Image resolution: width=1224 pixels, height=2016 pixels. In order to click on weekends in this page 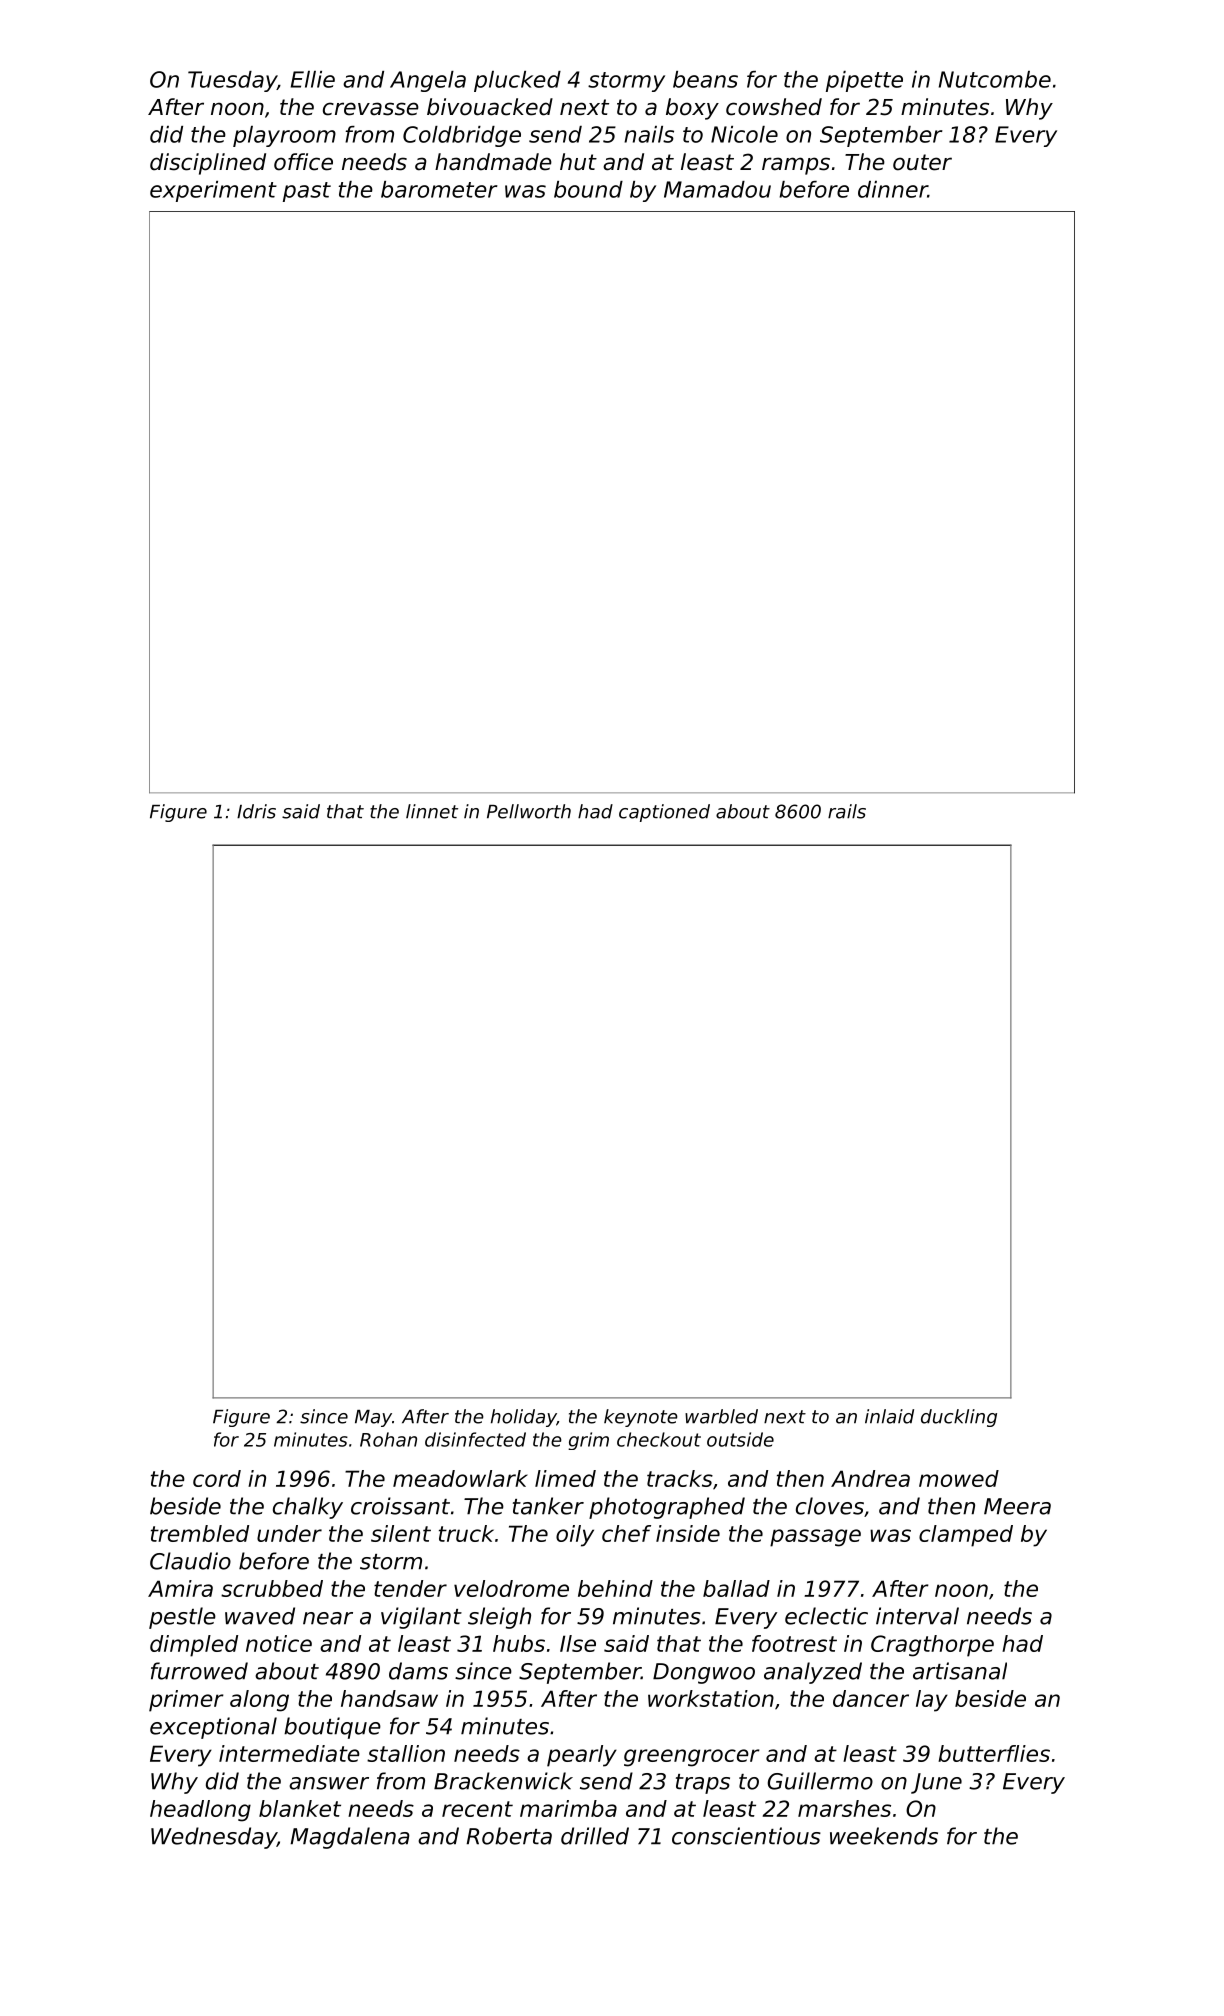, I will do `click(884, 1836)`.
